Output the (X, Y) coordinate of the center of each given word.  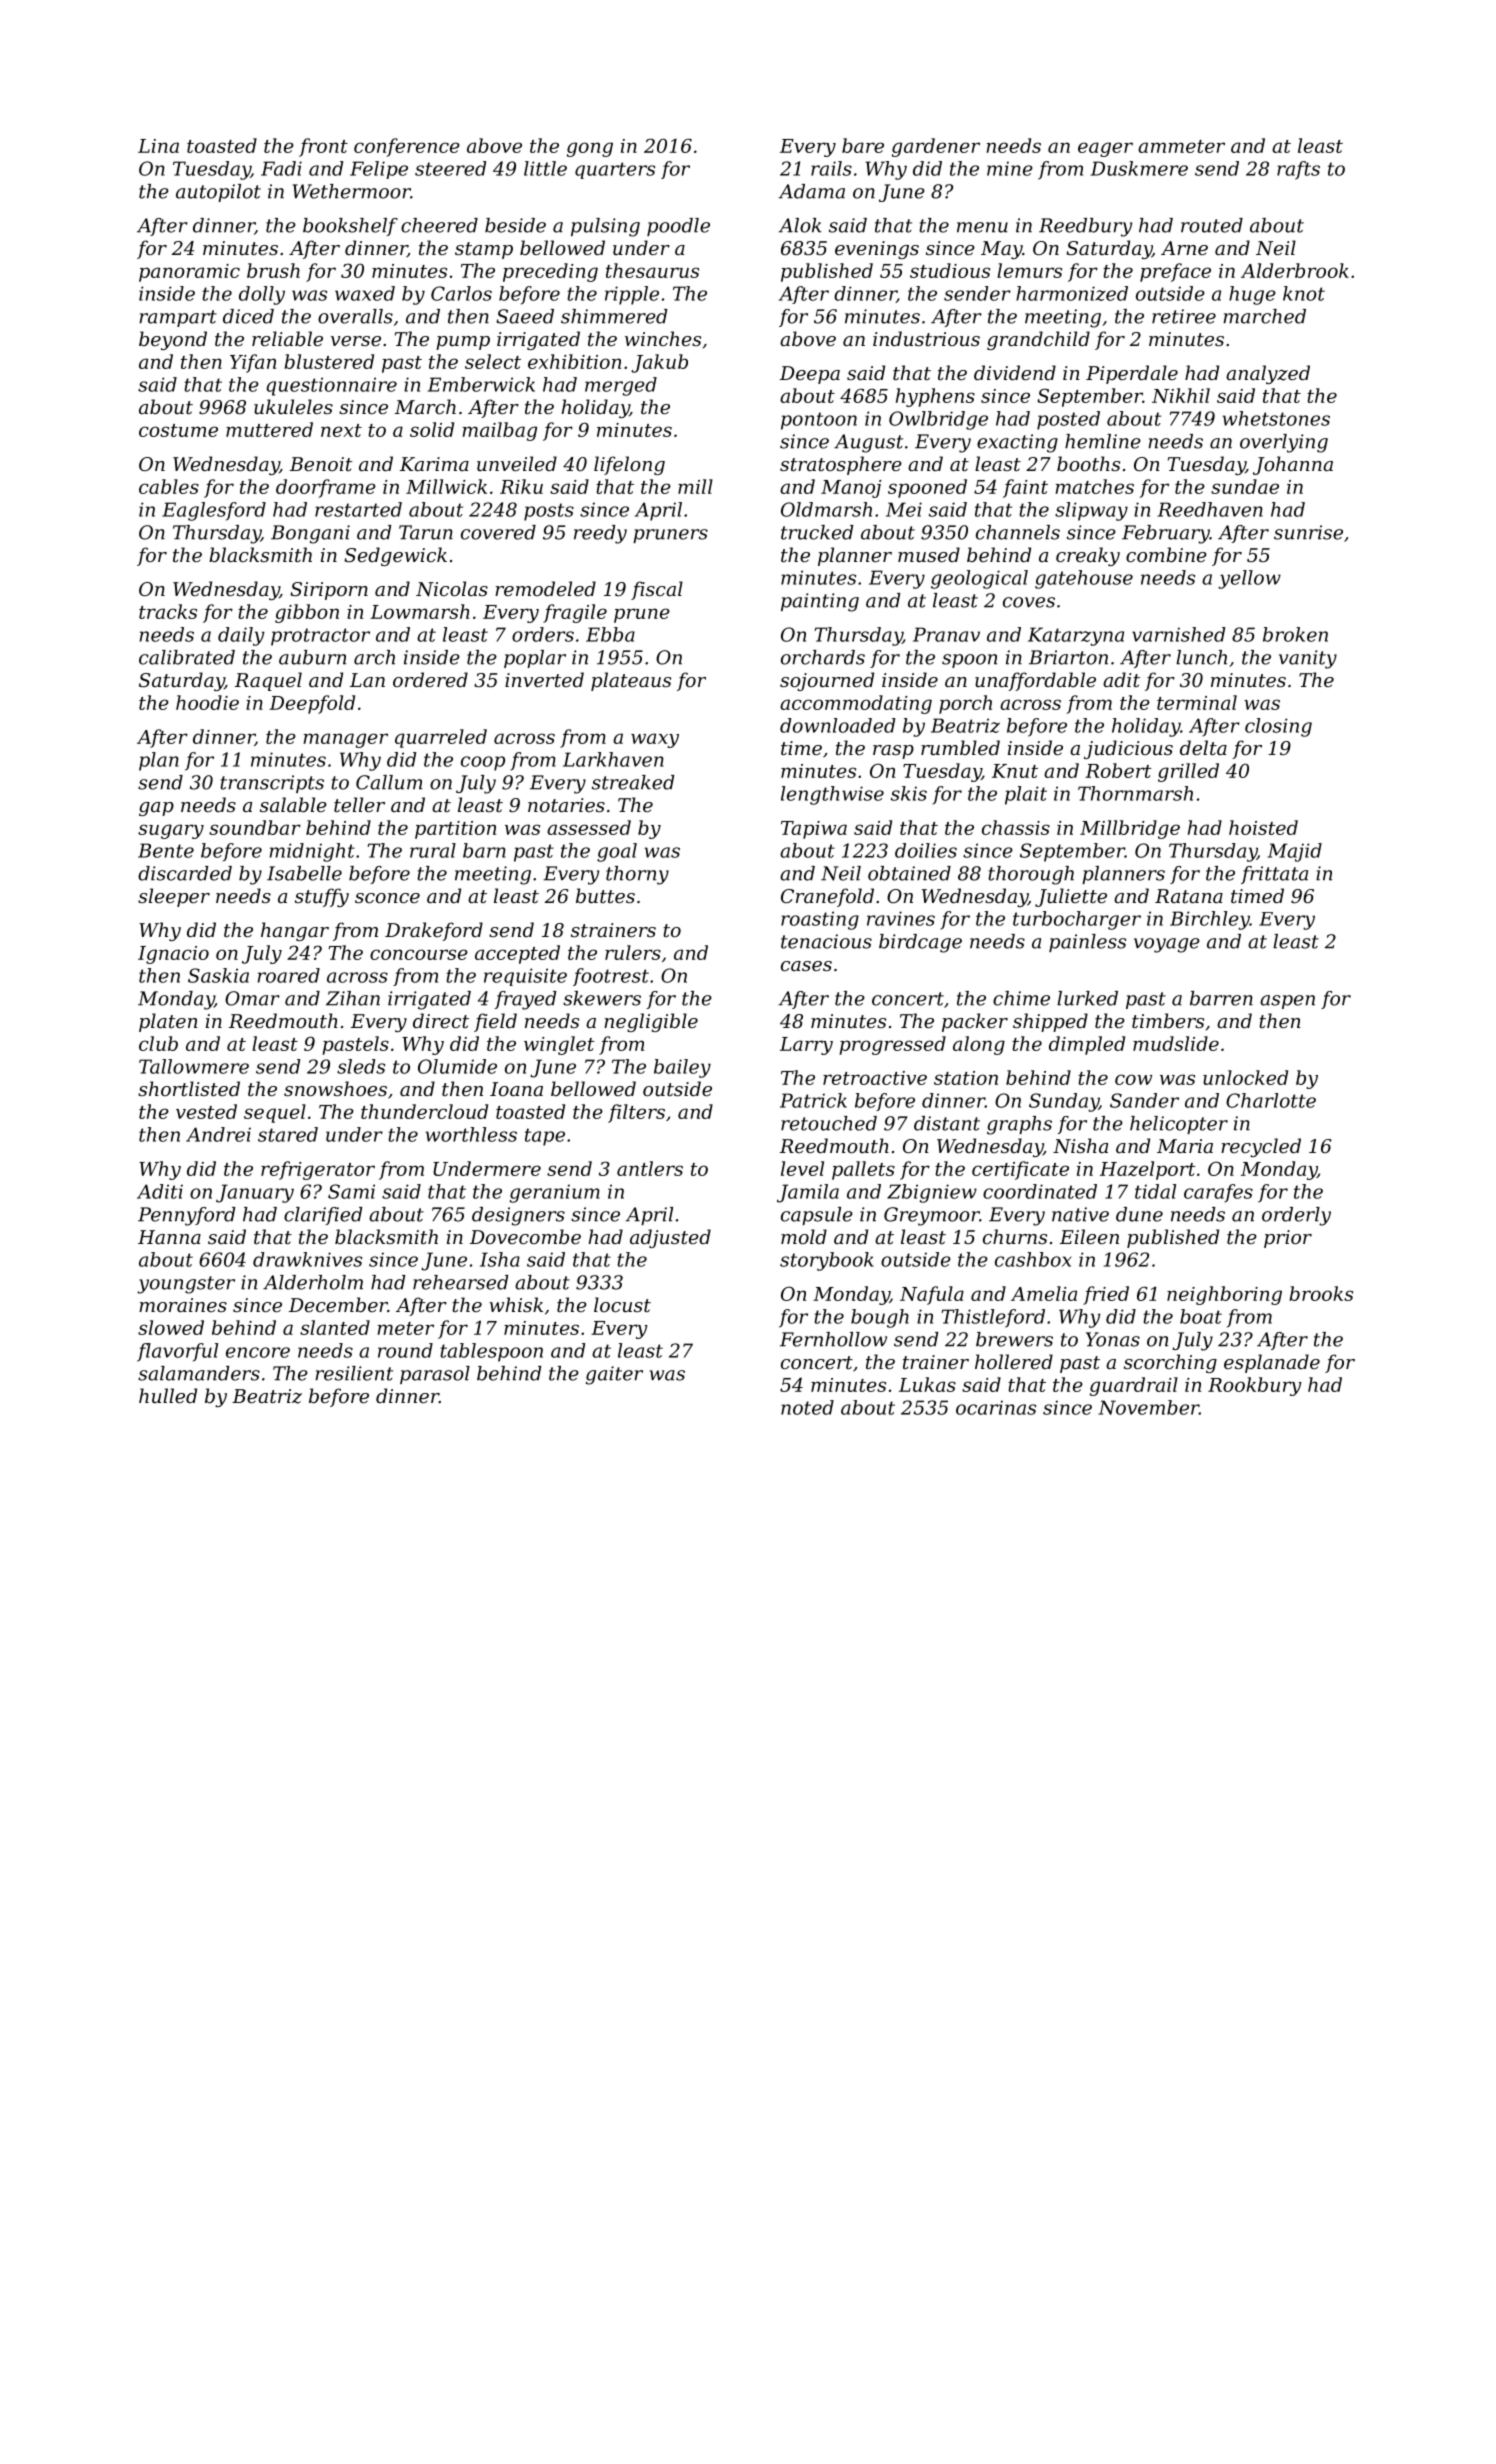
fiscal (657, 590)
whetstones (1276, 418)
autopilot (218, 193)
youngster (186, 1285)
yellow (1249, 579)
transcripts (272, 784)
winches (663, 338)
